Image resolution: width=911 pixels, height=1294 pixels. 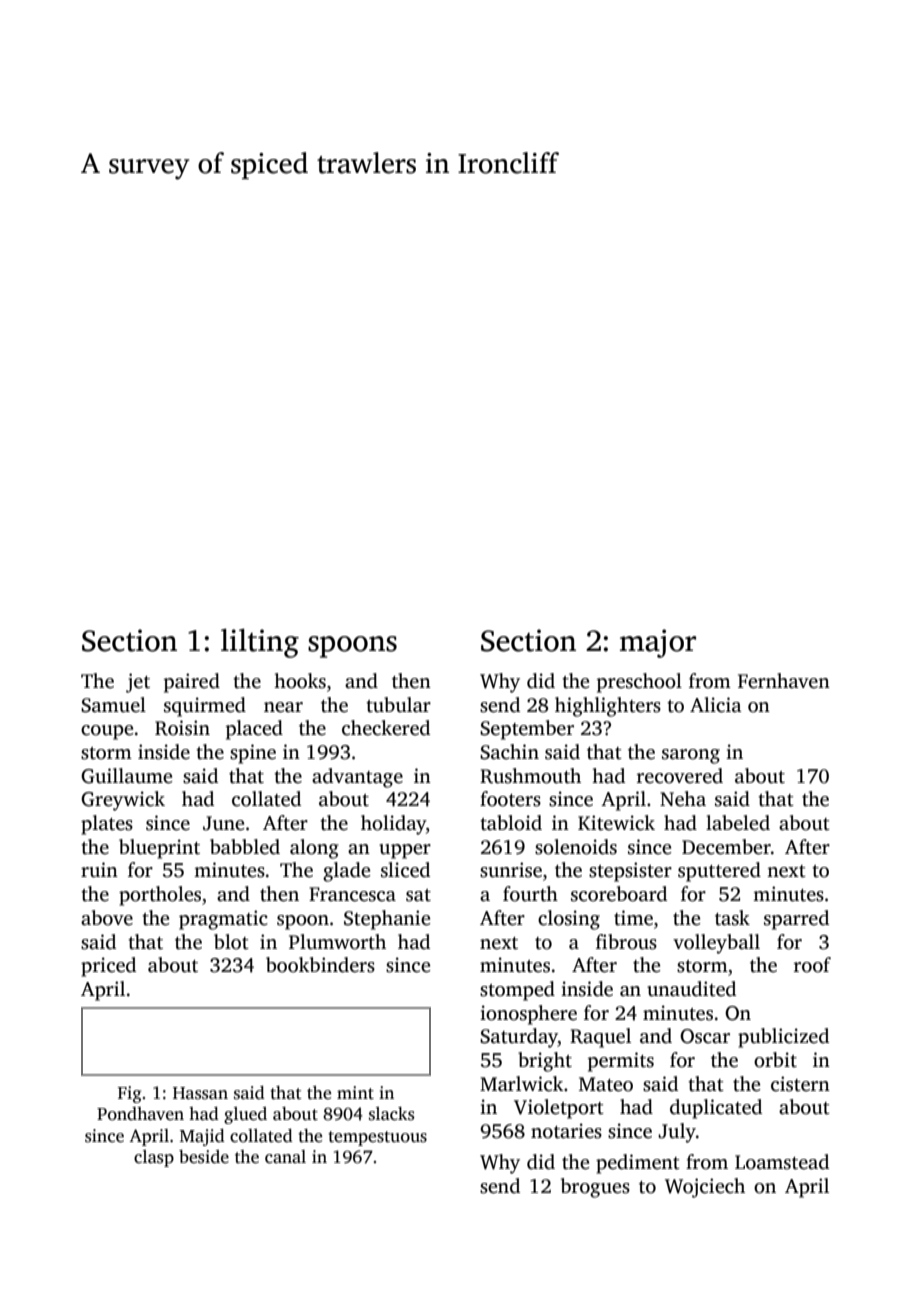 I want to click on above, so click(x=107, y=918).
